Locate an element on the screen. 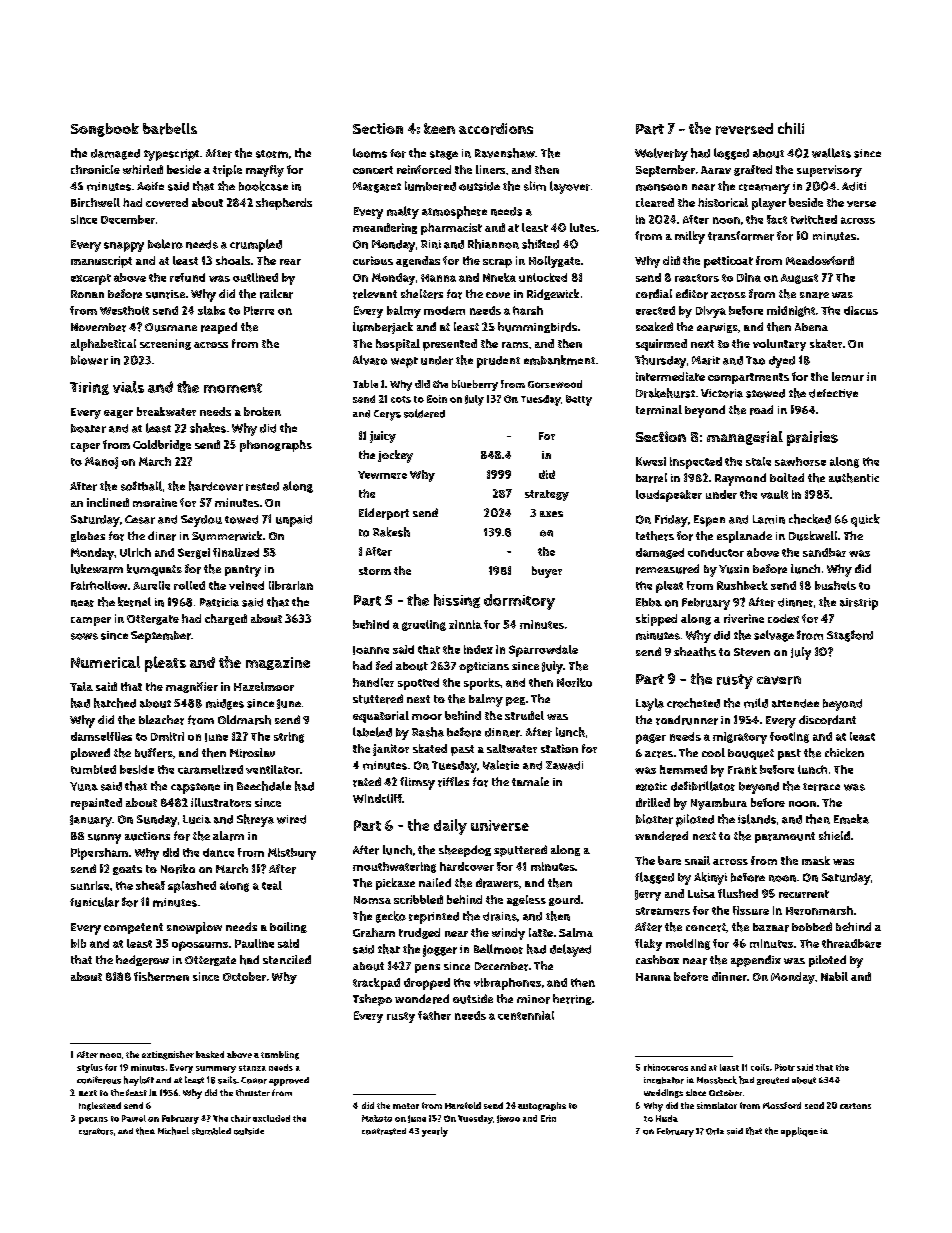  yearly is located at coordinates (435, 1132).
